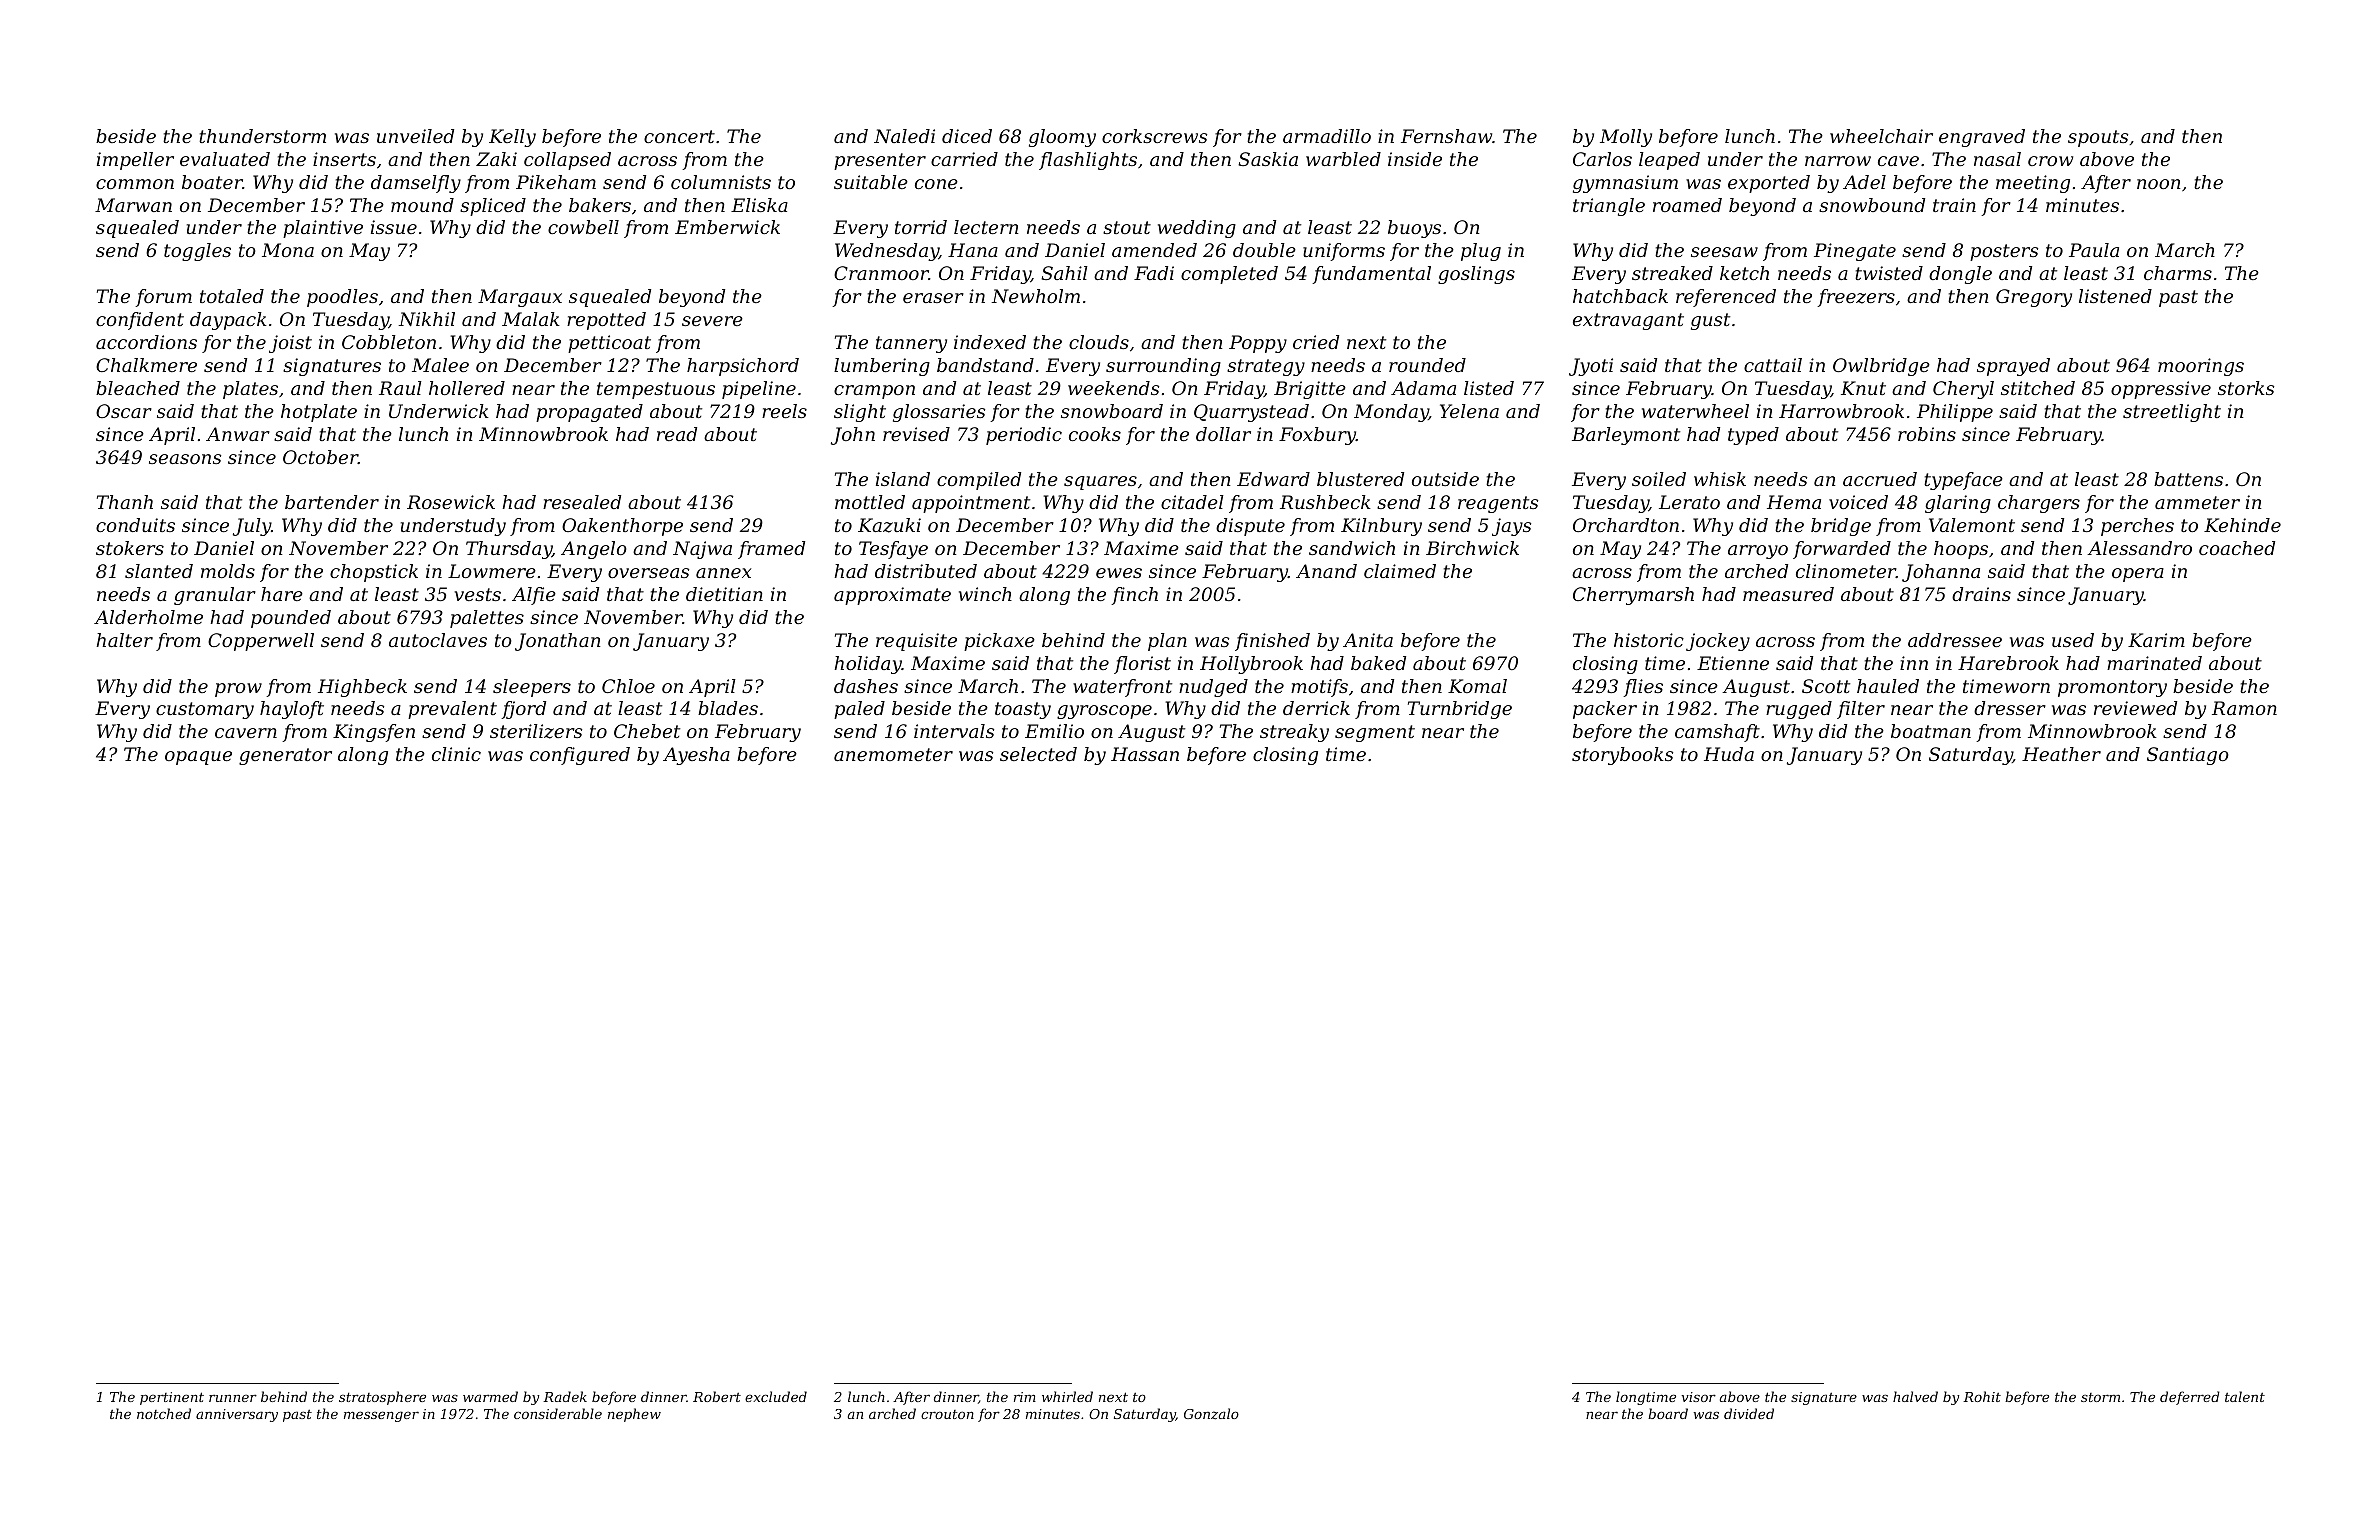 The width and height of the screenshot is (2380, 1540). Describe the element at coordinates (520, 298) in the screenshot. I see `Margaux` at that location.
